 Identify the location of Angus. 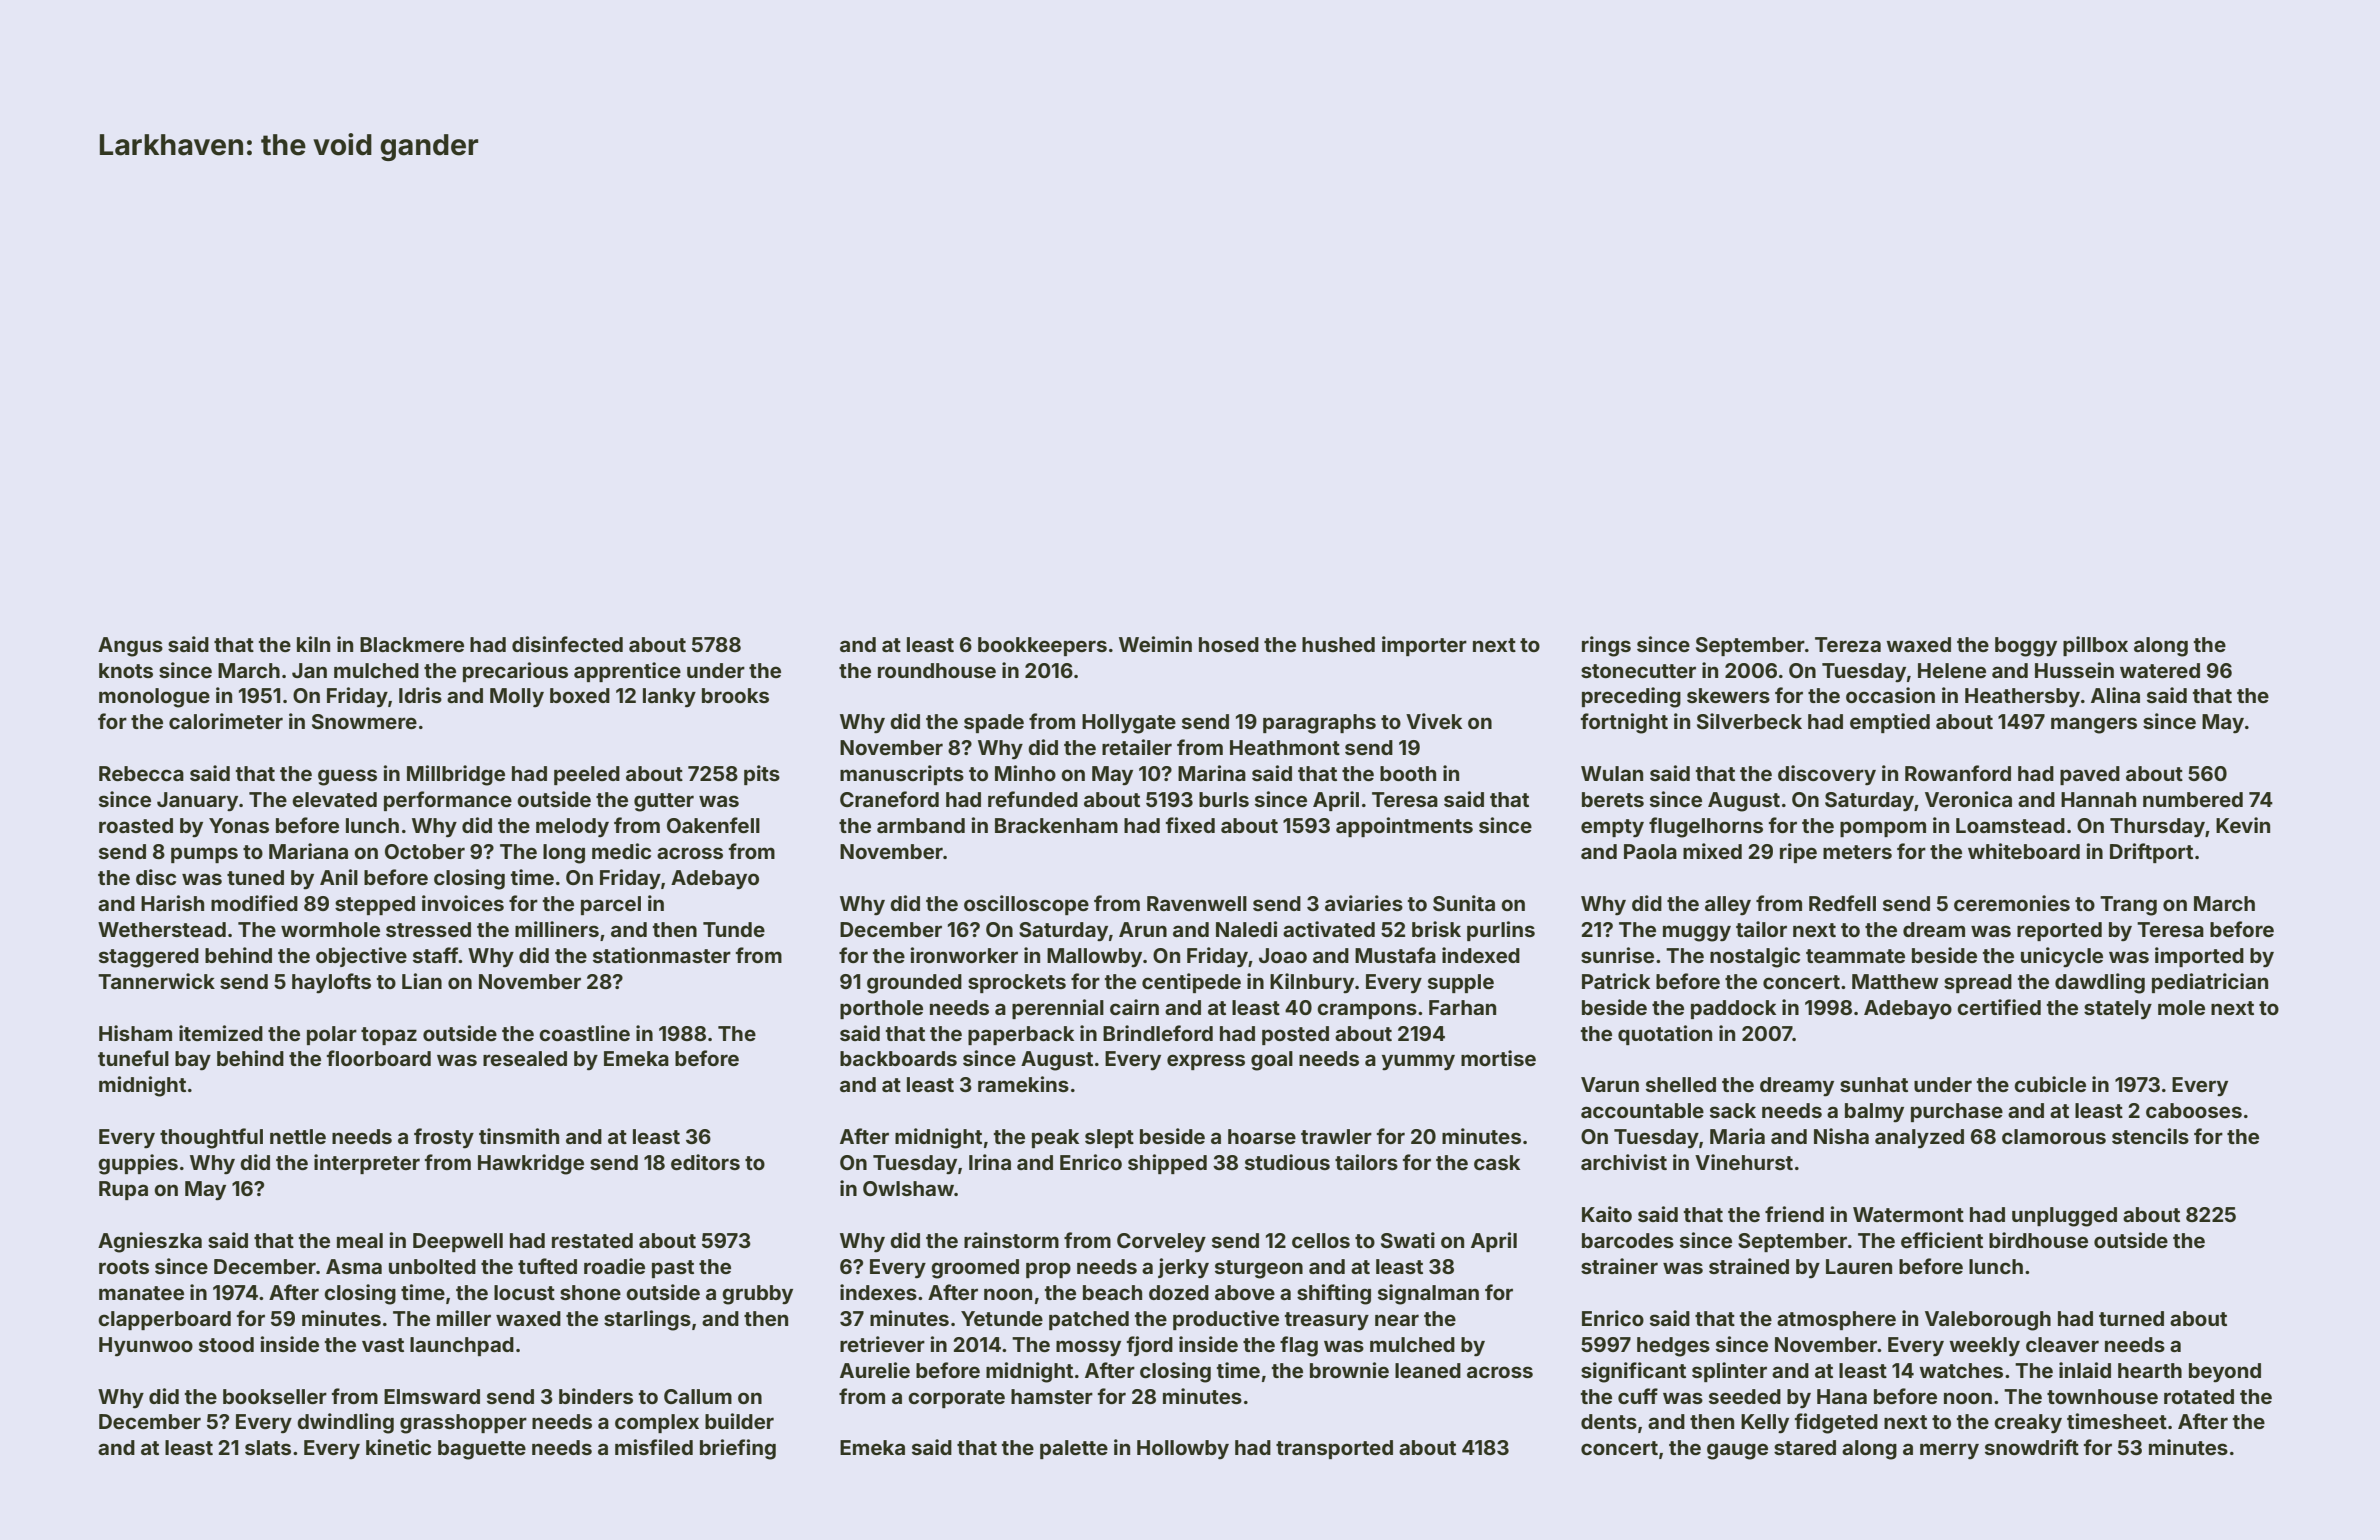
(130, 647).
